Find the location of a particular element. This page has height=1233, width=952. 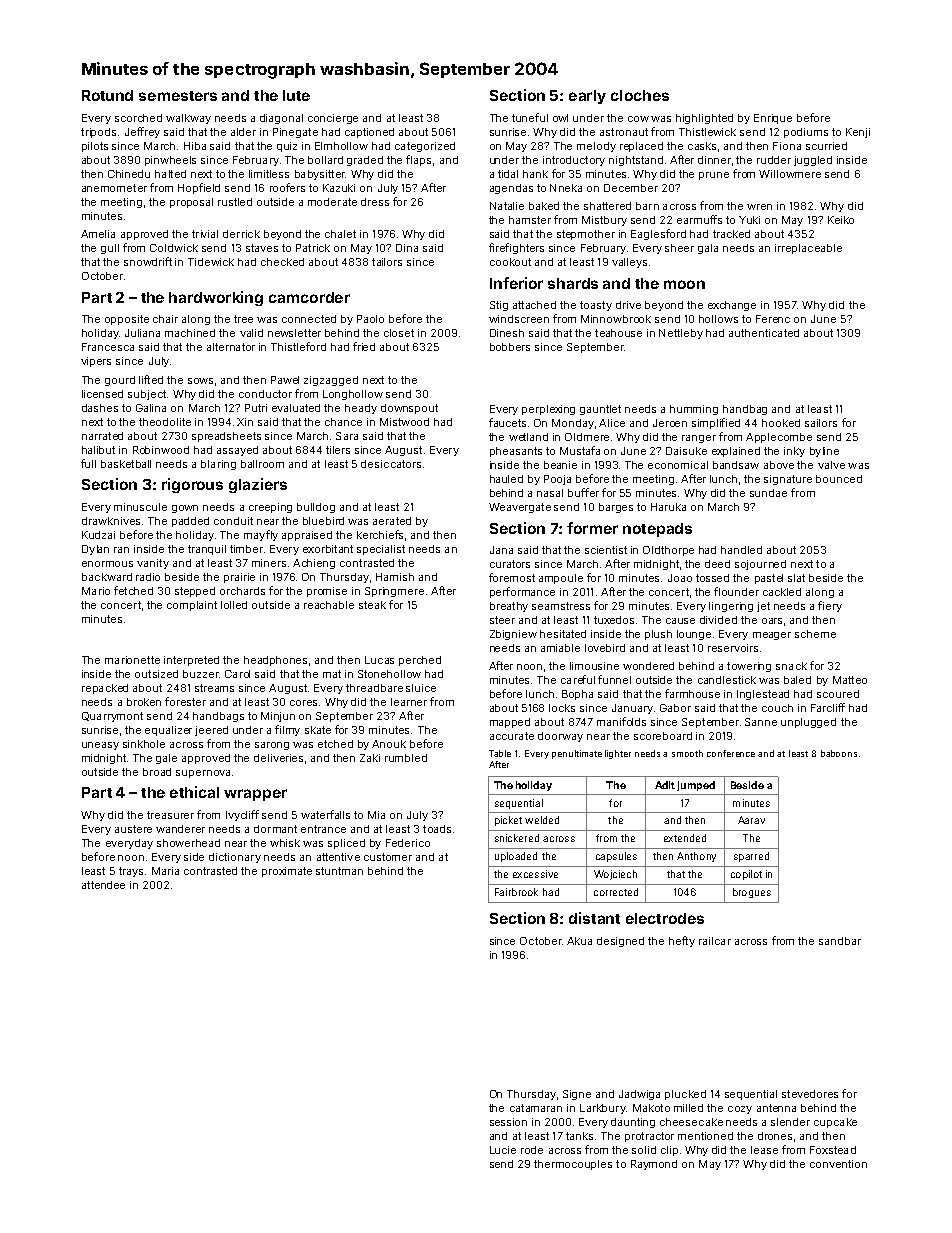

attendee is located at coordinates (103, 885).
